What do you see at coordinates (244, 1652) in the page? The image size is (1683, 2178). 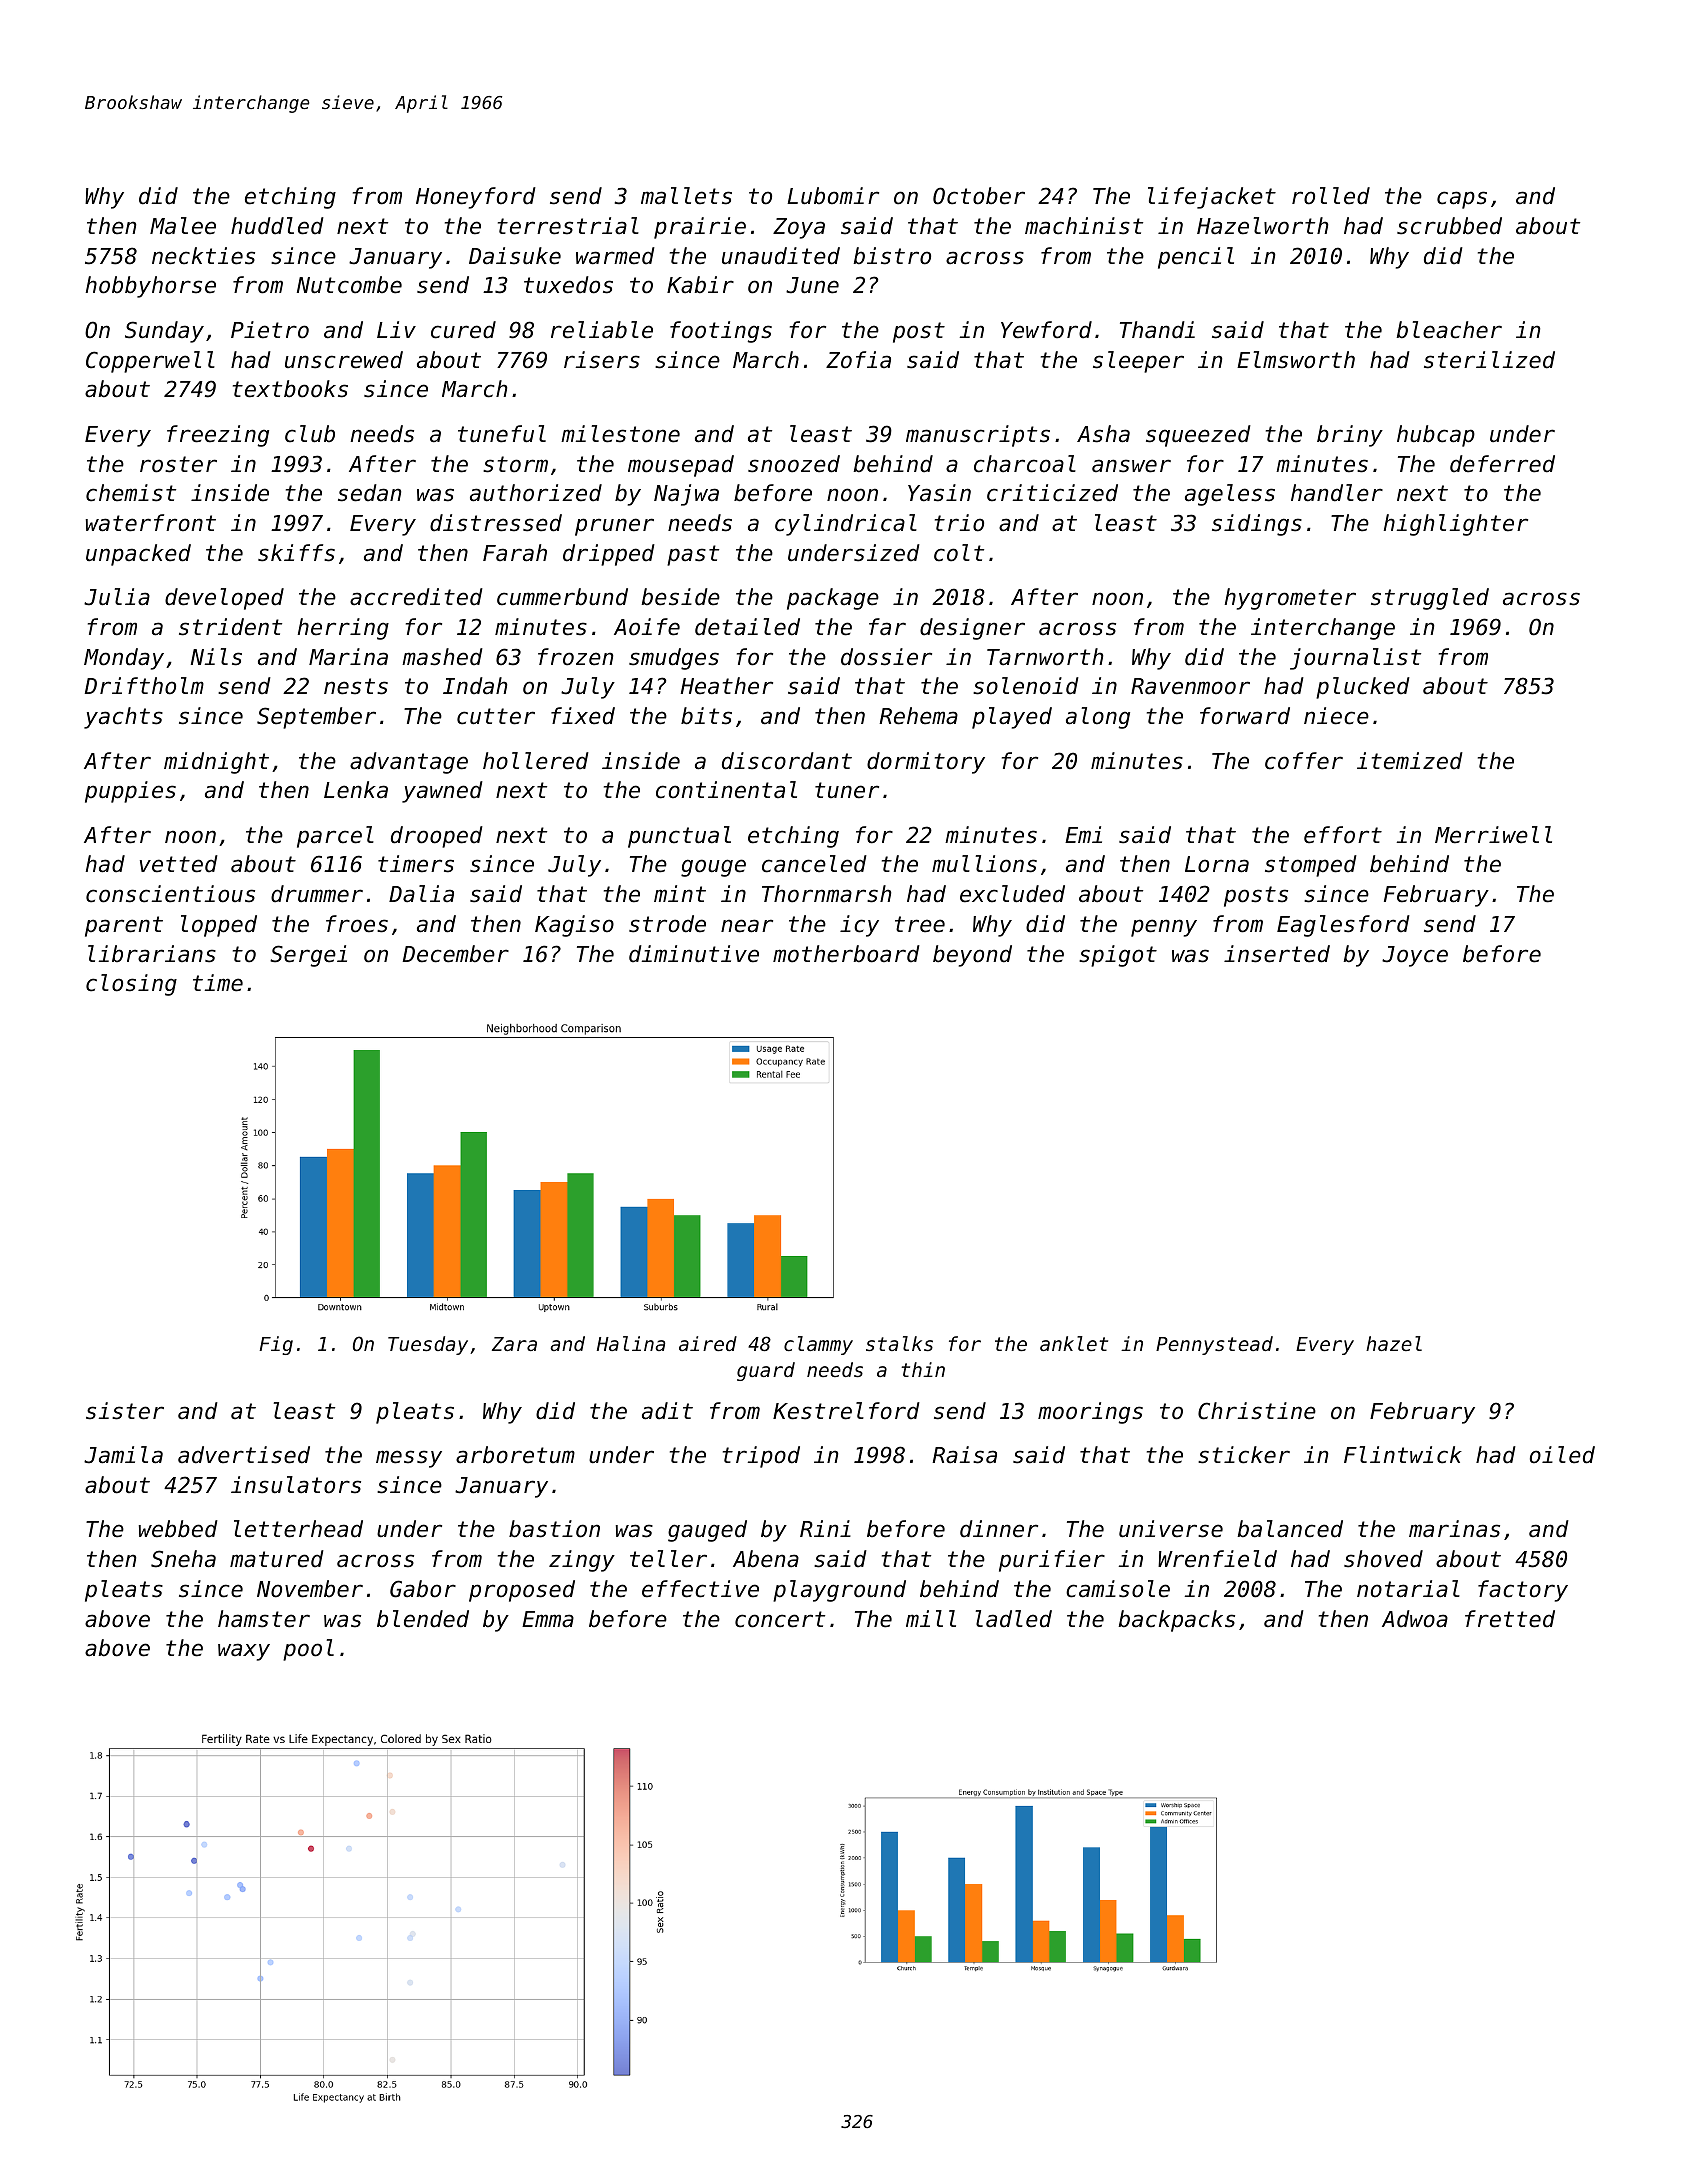 I see `waxy` at bounding box center [244, 1652].
